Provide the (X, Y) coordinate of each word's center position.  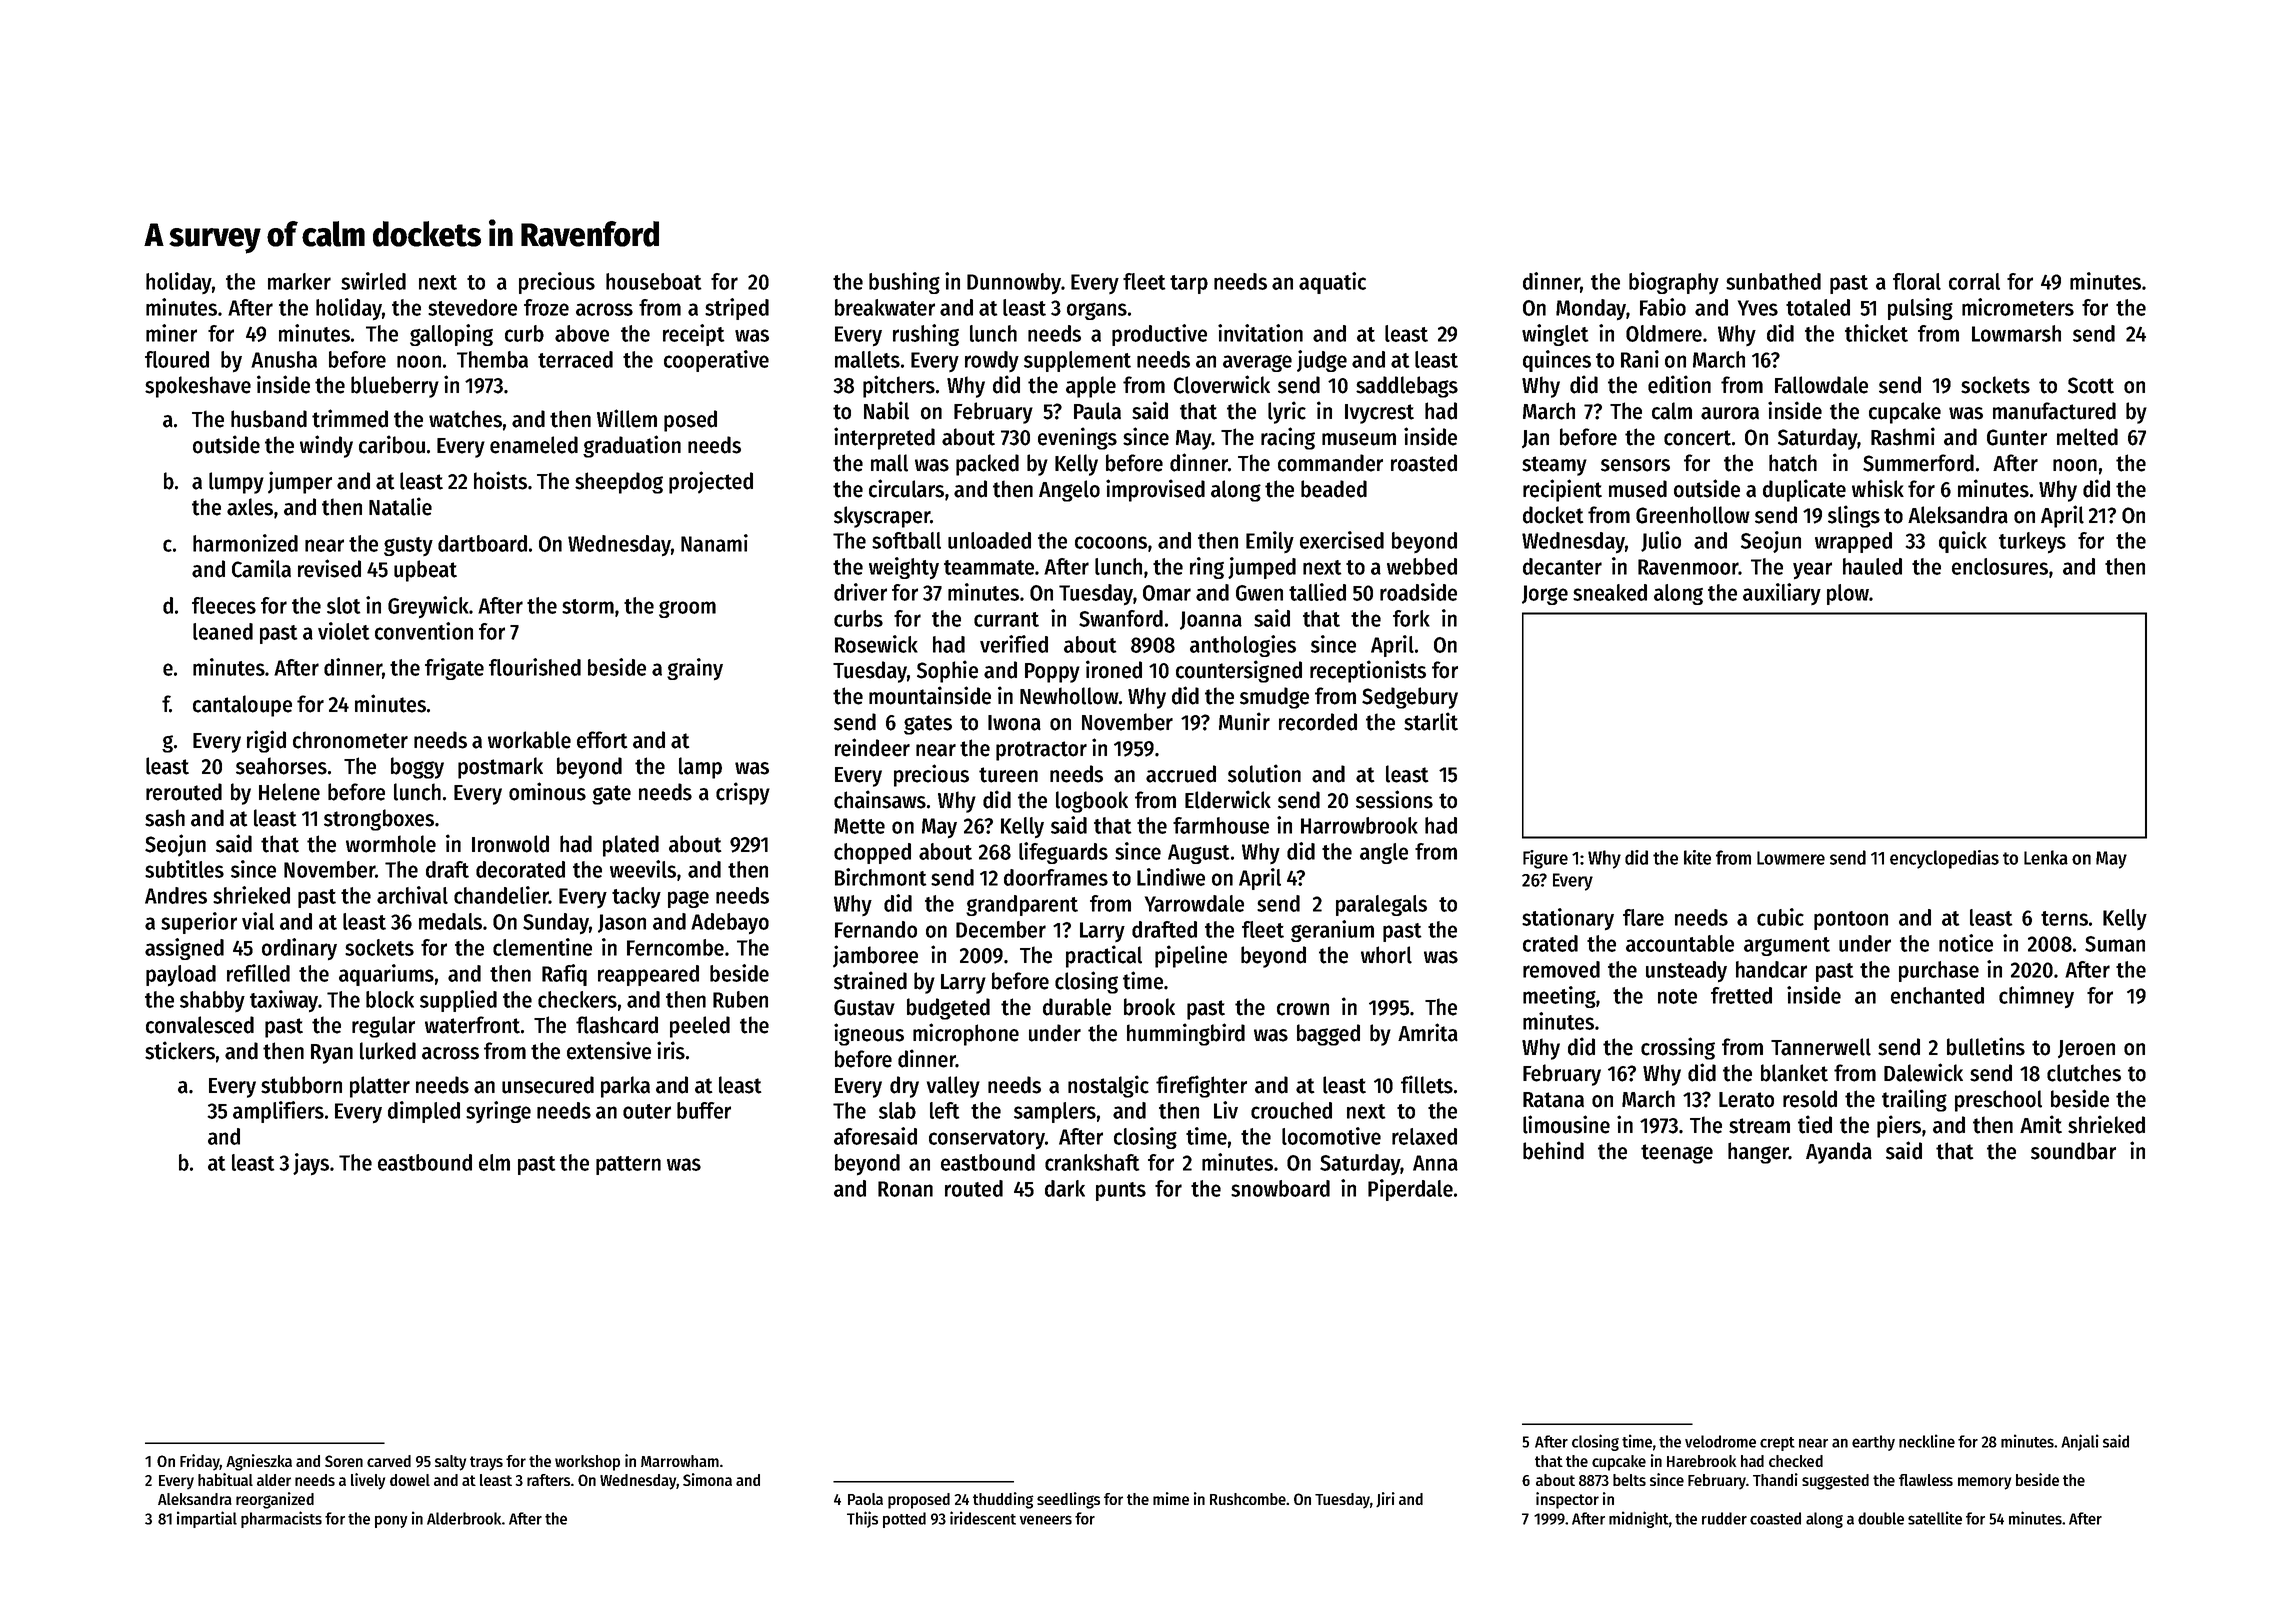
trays (486, 1463)
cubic (1780, 917)
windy (326, 446)
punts (1121, 1191)
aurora (1730, 413)
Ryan (332, 1054)
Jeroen (2086, 1049)
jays (311, 1164)
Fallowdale (1821, 385)
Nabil (886, 410)
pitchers (899, 386)
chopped (872, 853)
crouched (1291, 1110)
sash (165, 818)
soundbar (2073, 1151)
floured (177, 359)
